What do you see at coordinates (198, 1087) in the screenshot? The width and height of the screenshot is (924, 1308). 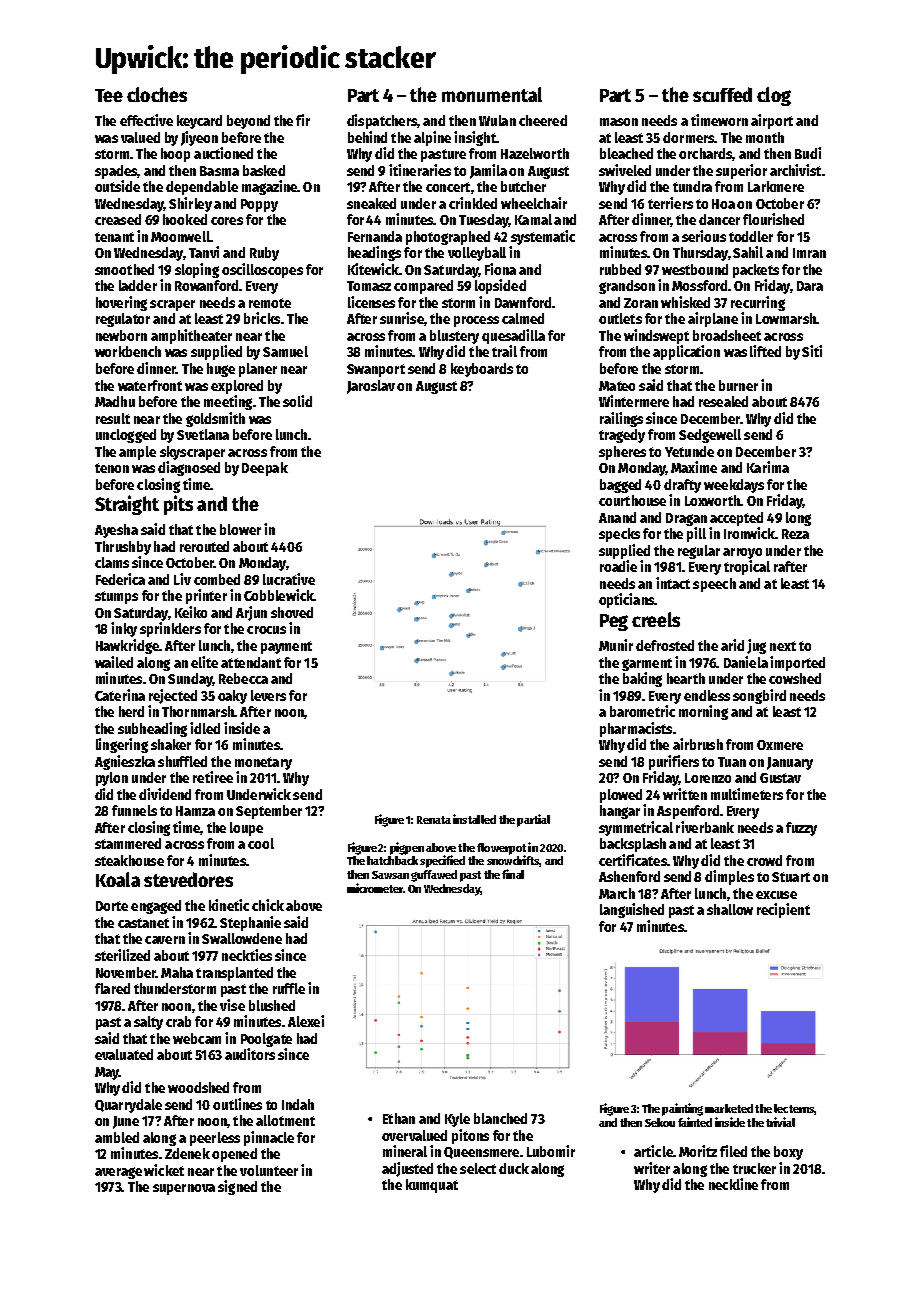 I see `woodshed` at bounding box center [198, 1087].
